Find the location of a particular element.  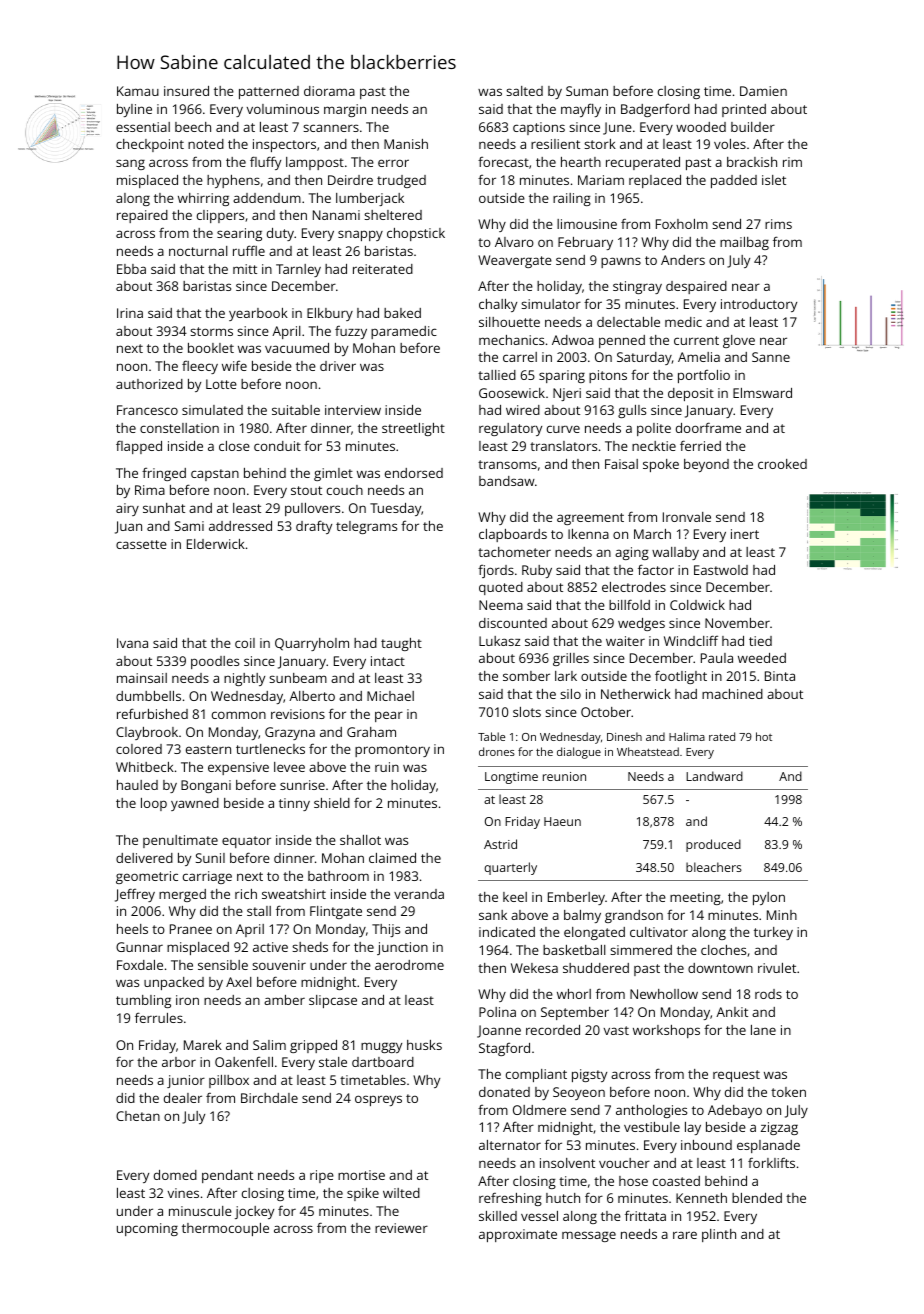

Damien is located at coordinates (763, 91).
